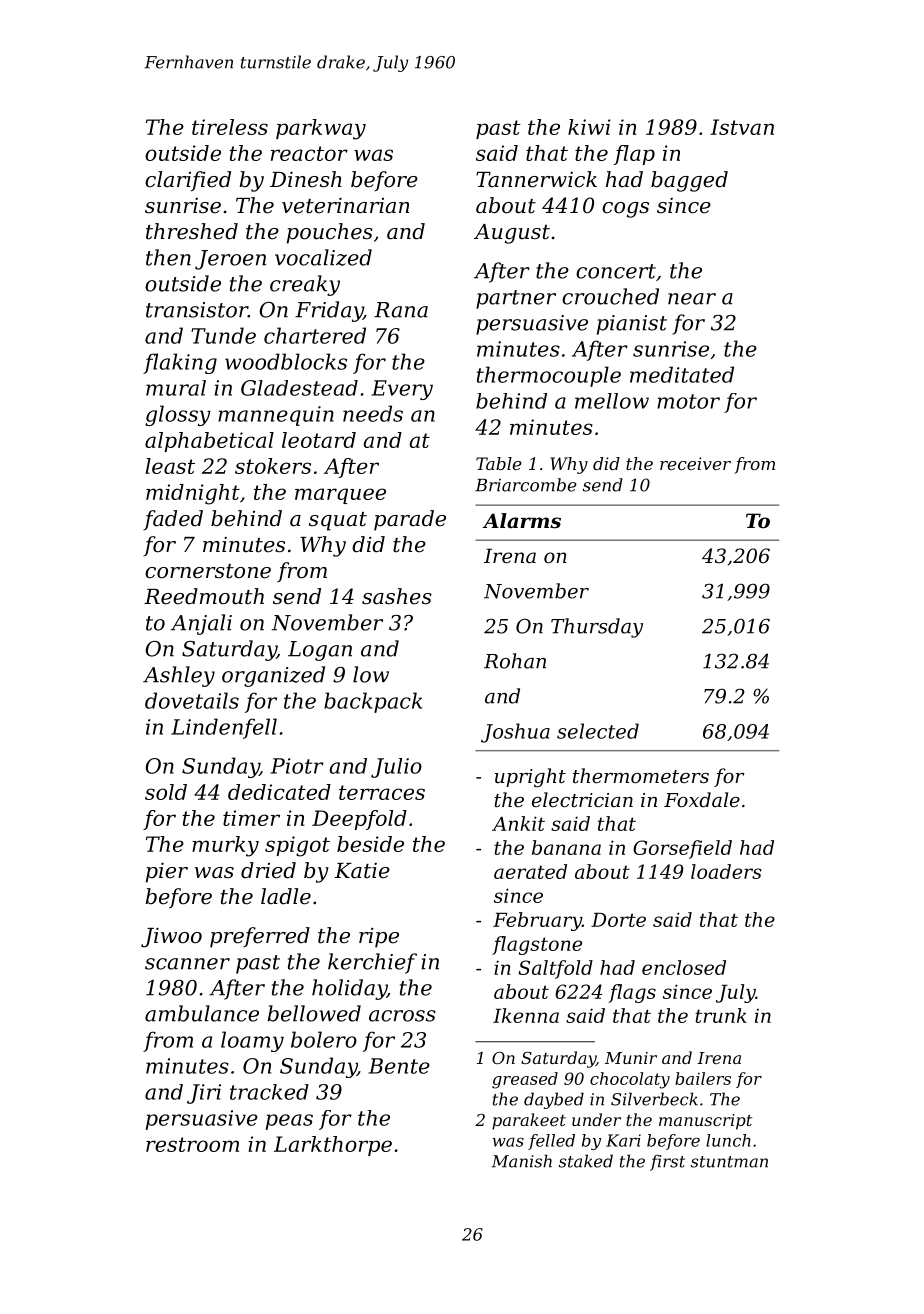 This image has width=924, height=1314. Describe the element at coordinates (321, 129) in the image. I see `parkway` at that location.
